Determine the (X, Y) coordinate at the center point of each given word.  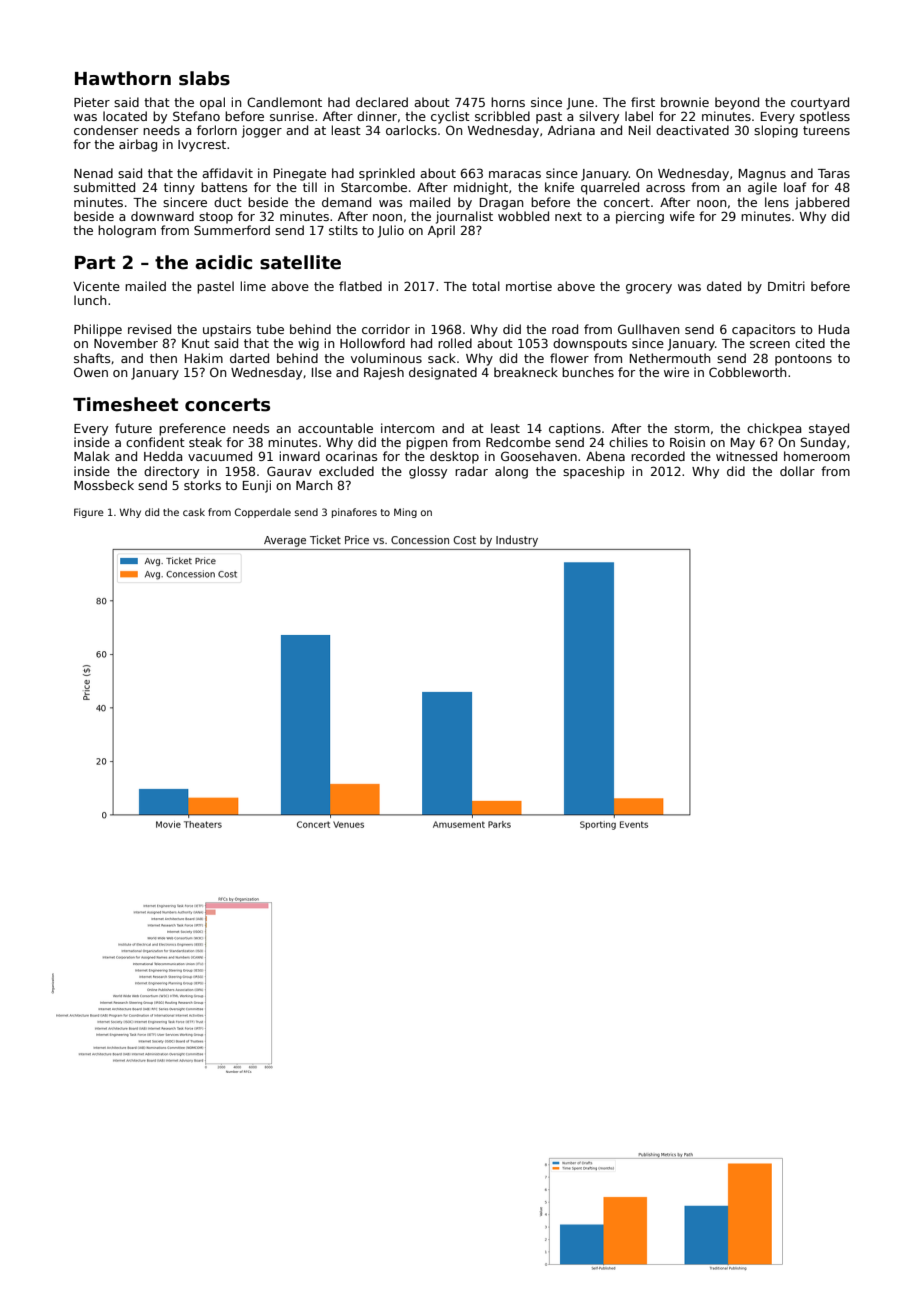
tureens (826, 130)
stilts (343, 230)
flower (569, 358)
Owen (91, 372)
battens (224, 187)
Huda (834, 329)
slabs (204, 78)
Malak (92, 456)
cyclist (450, 117)
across (665, 188)
